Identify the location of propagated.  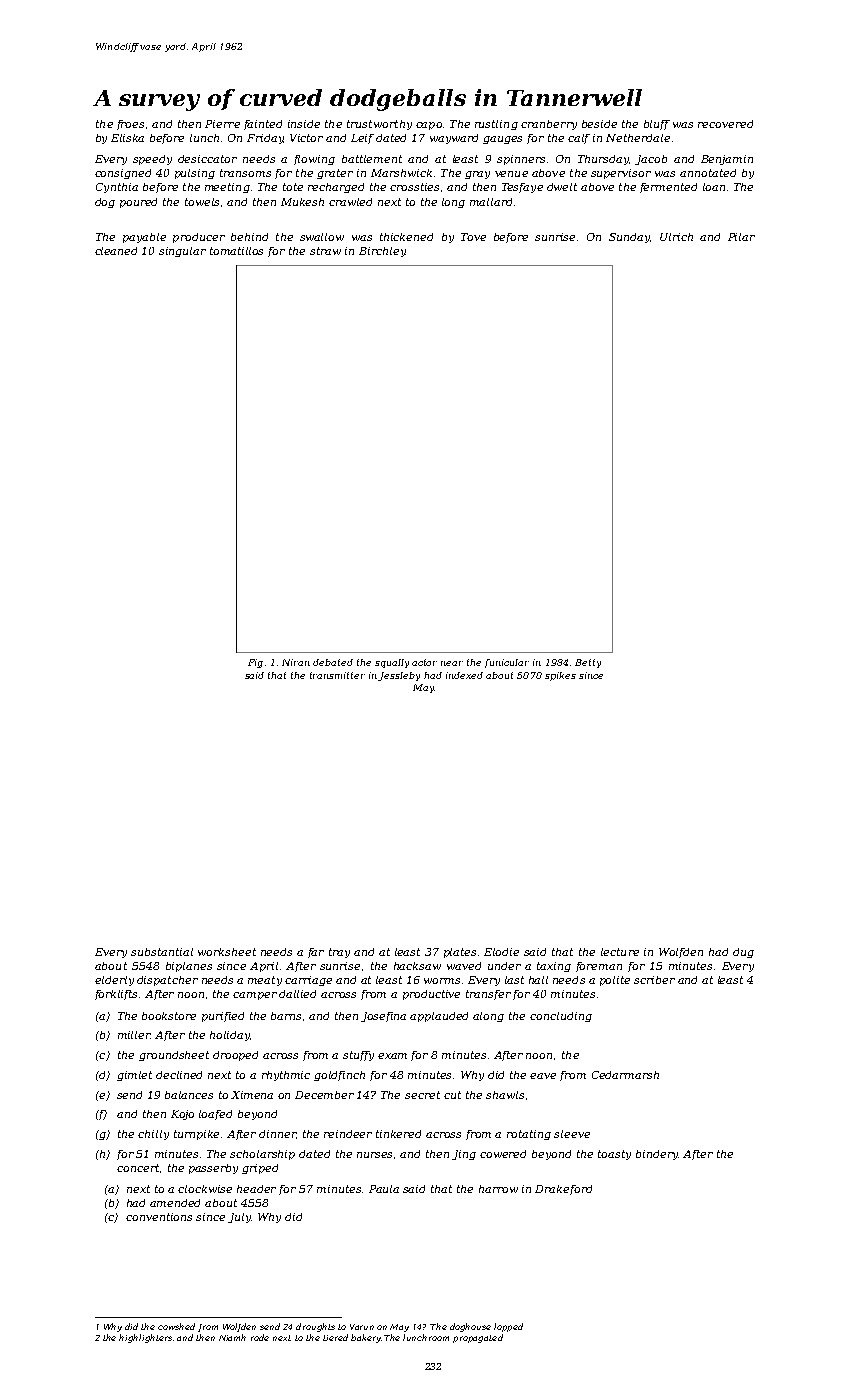
(478, 1338).
